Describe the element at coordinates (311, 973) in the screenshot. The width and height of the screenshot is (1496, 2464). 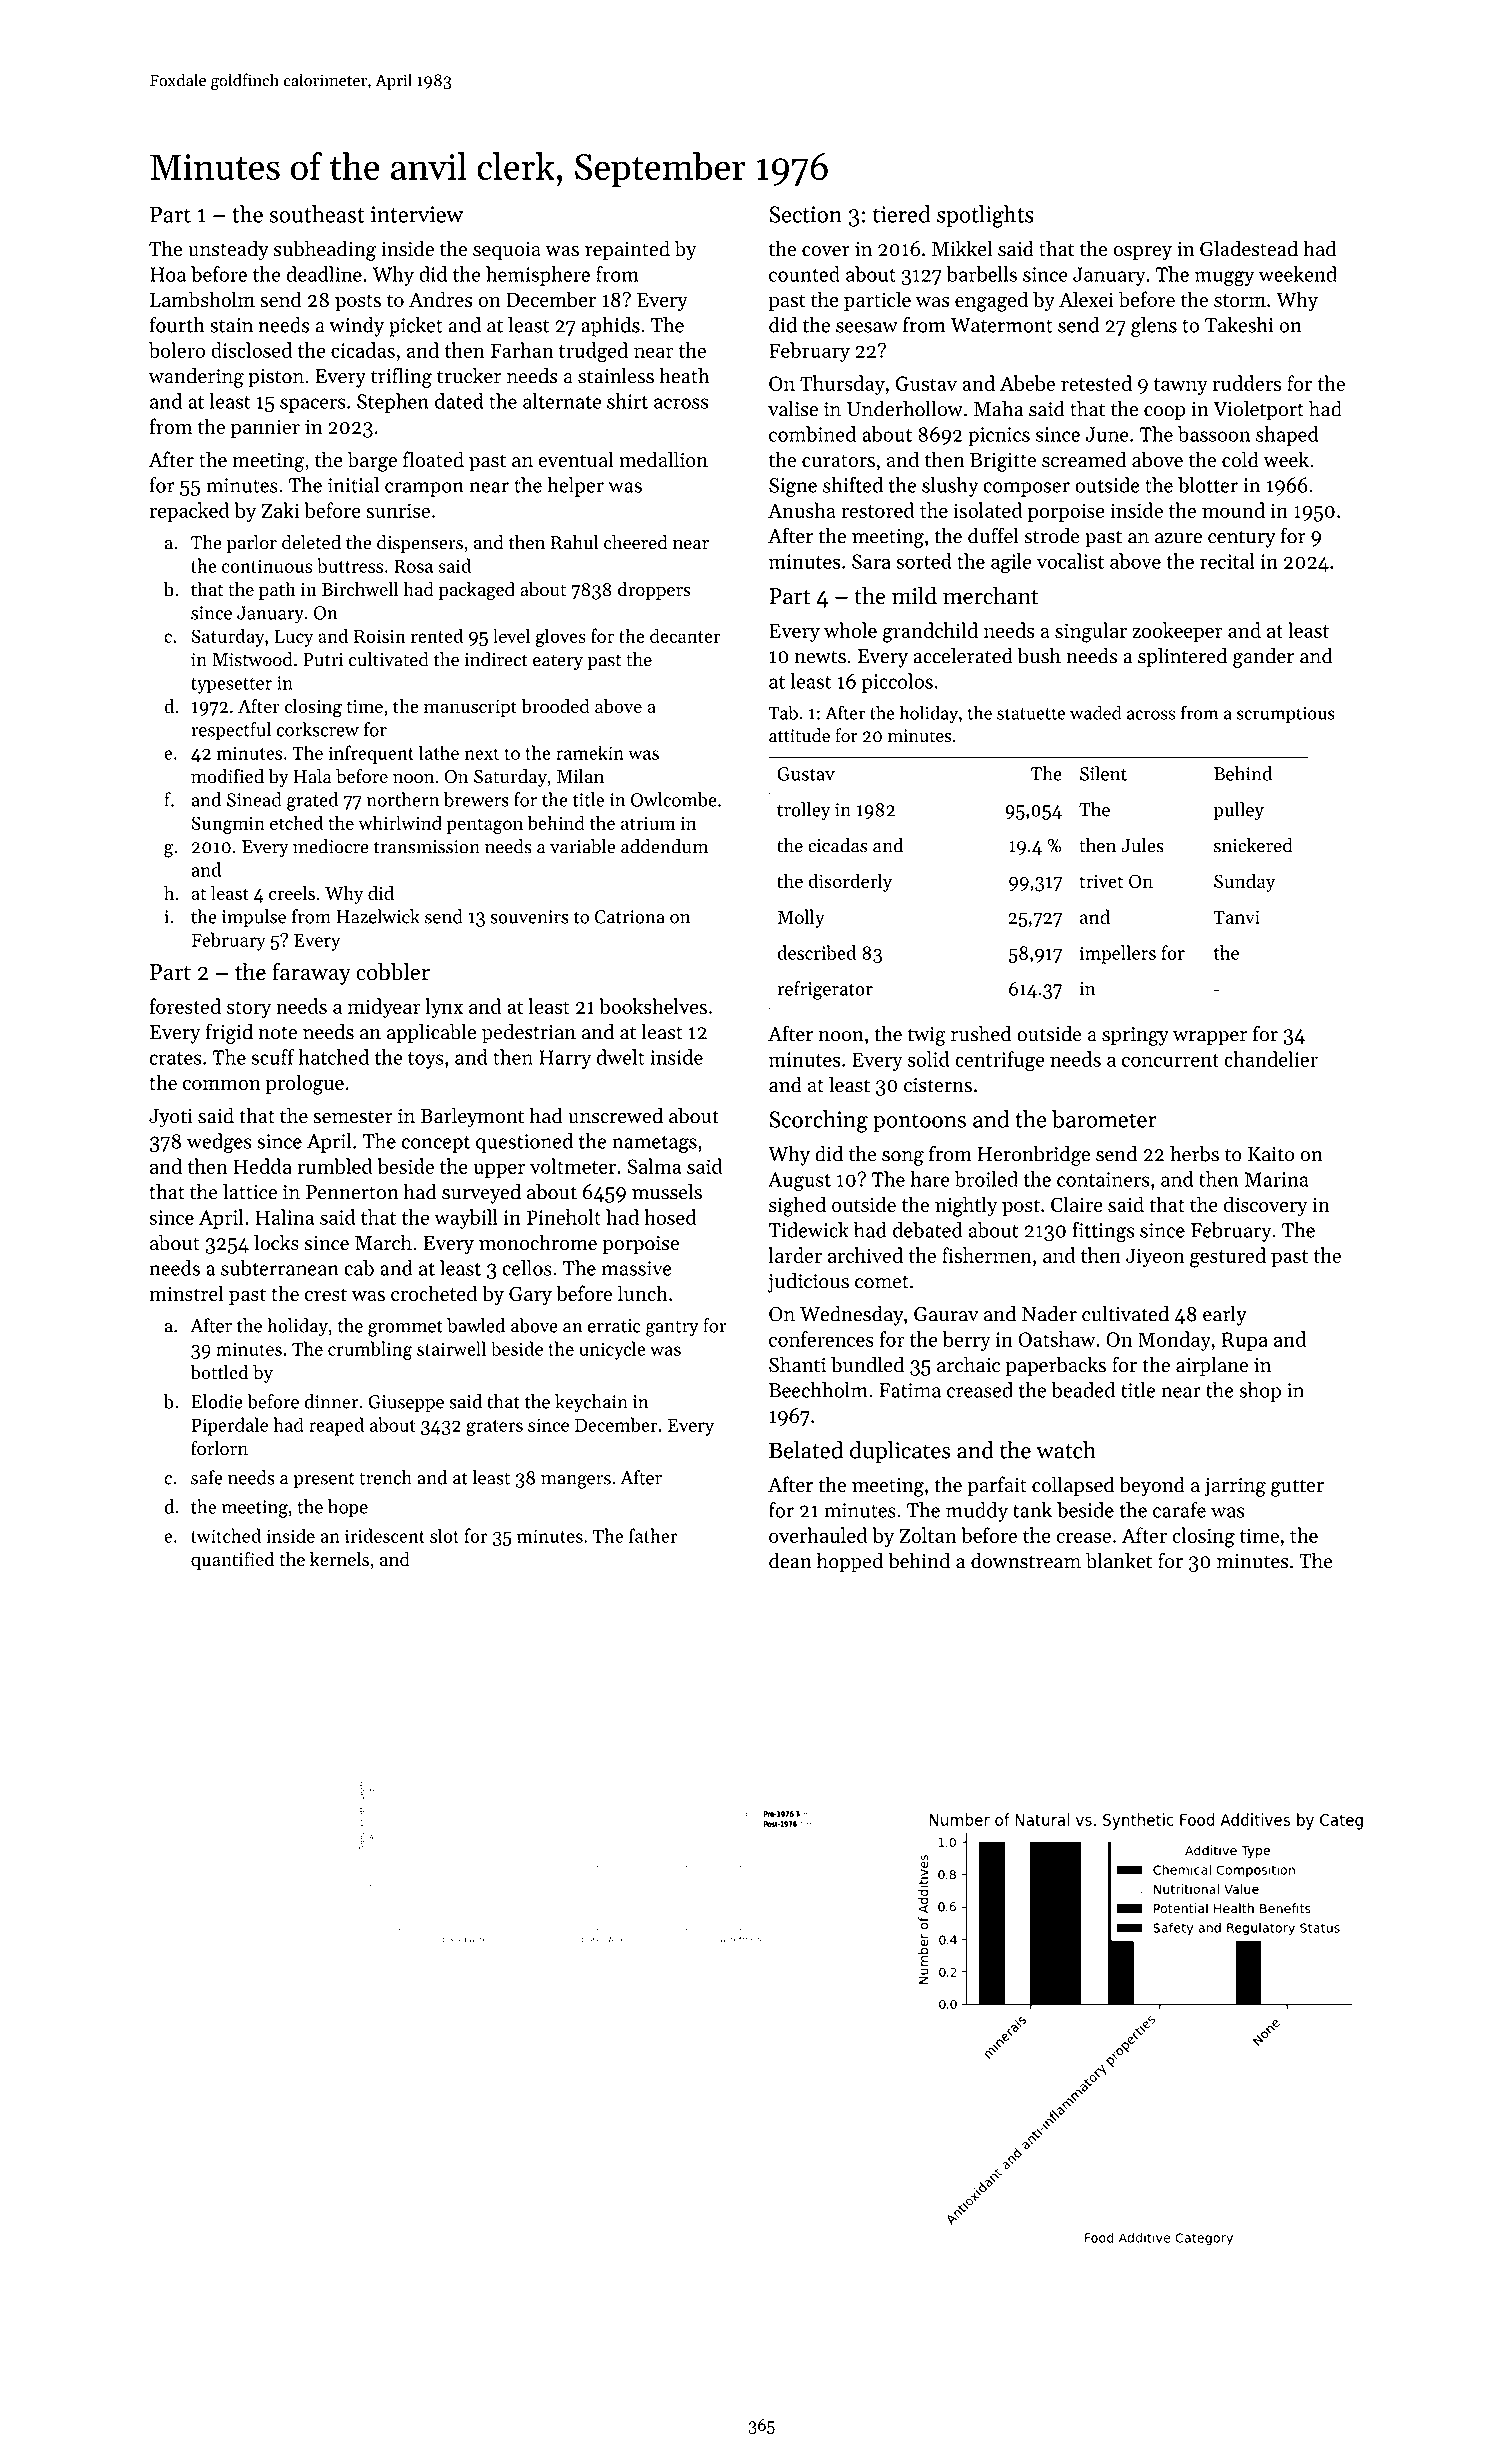
I see `faraway` at that location.
